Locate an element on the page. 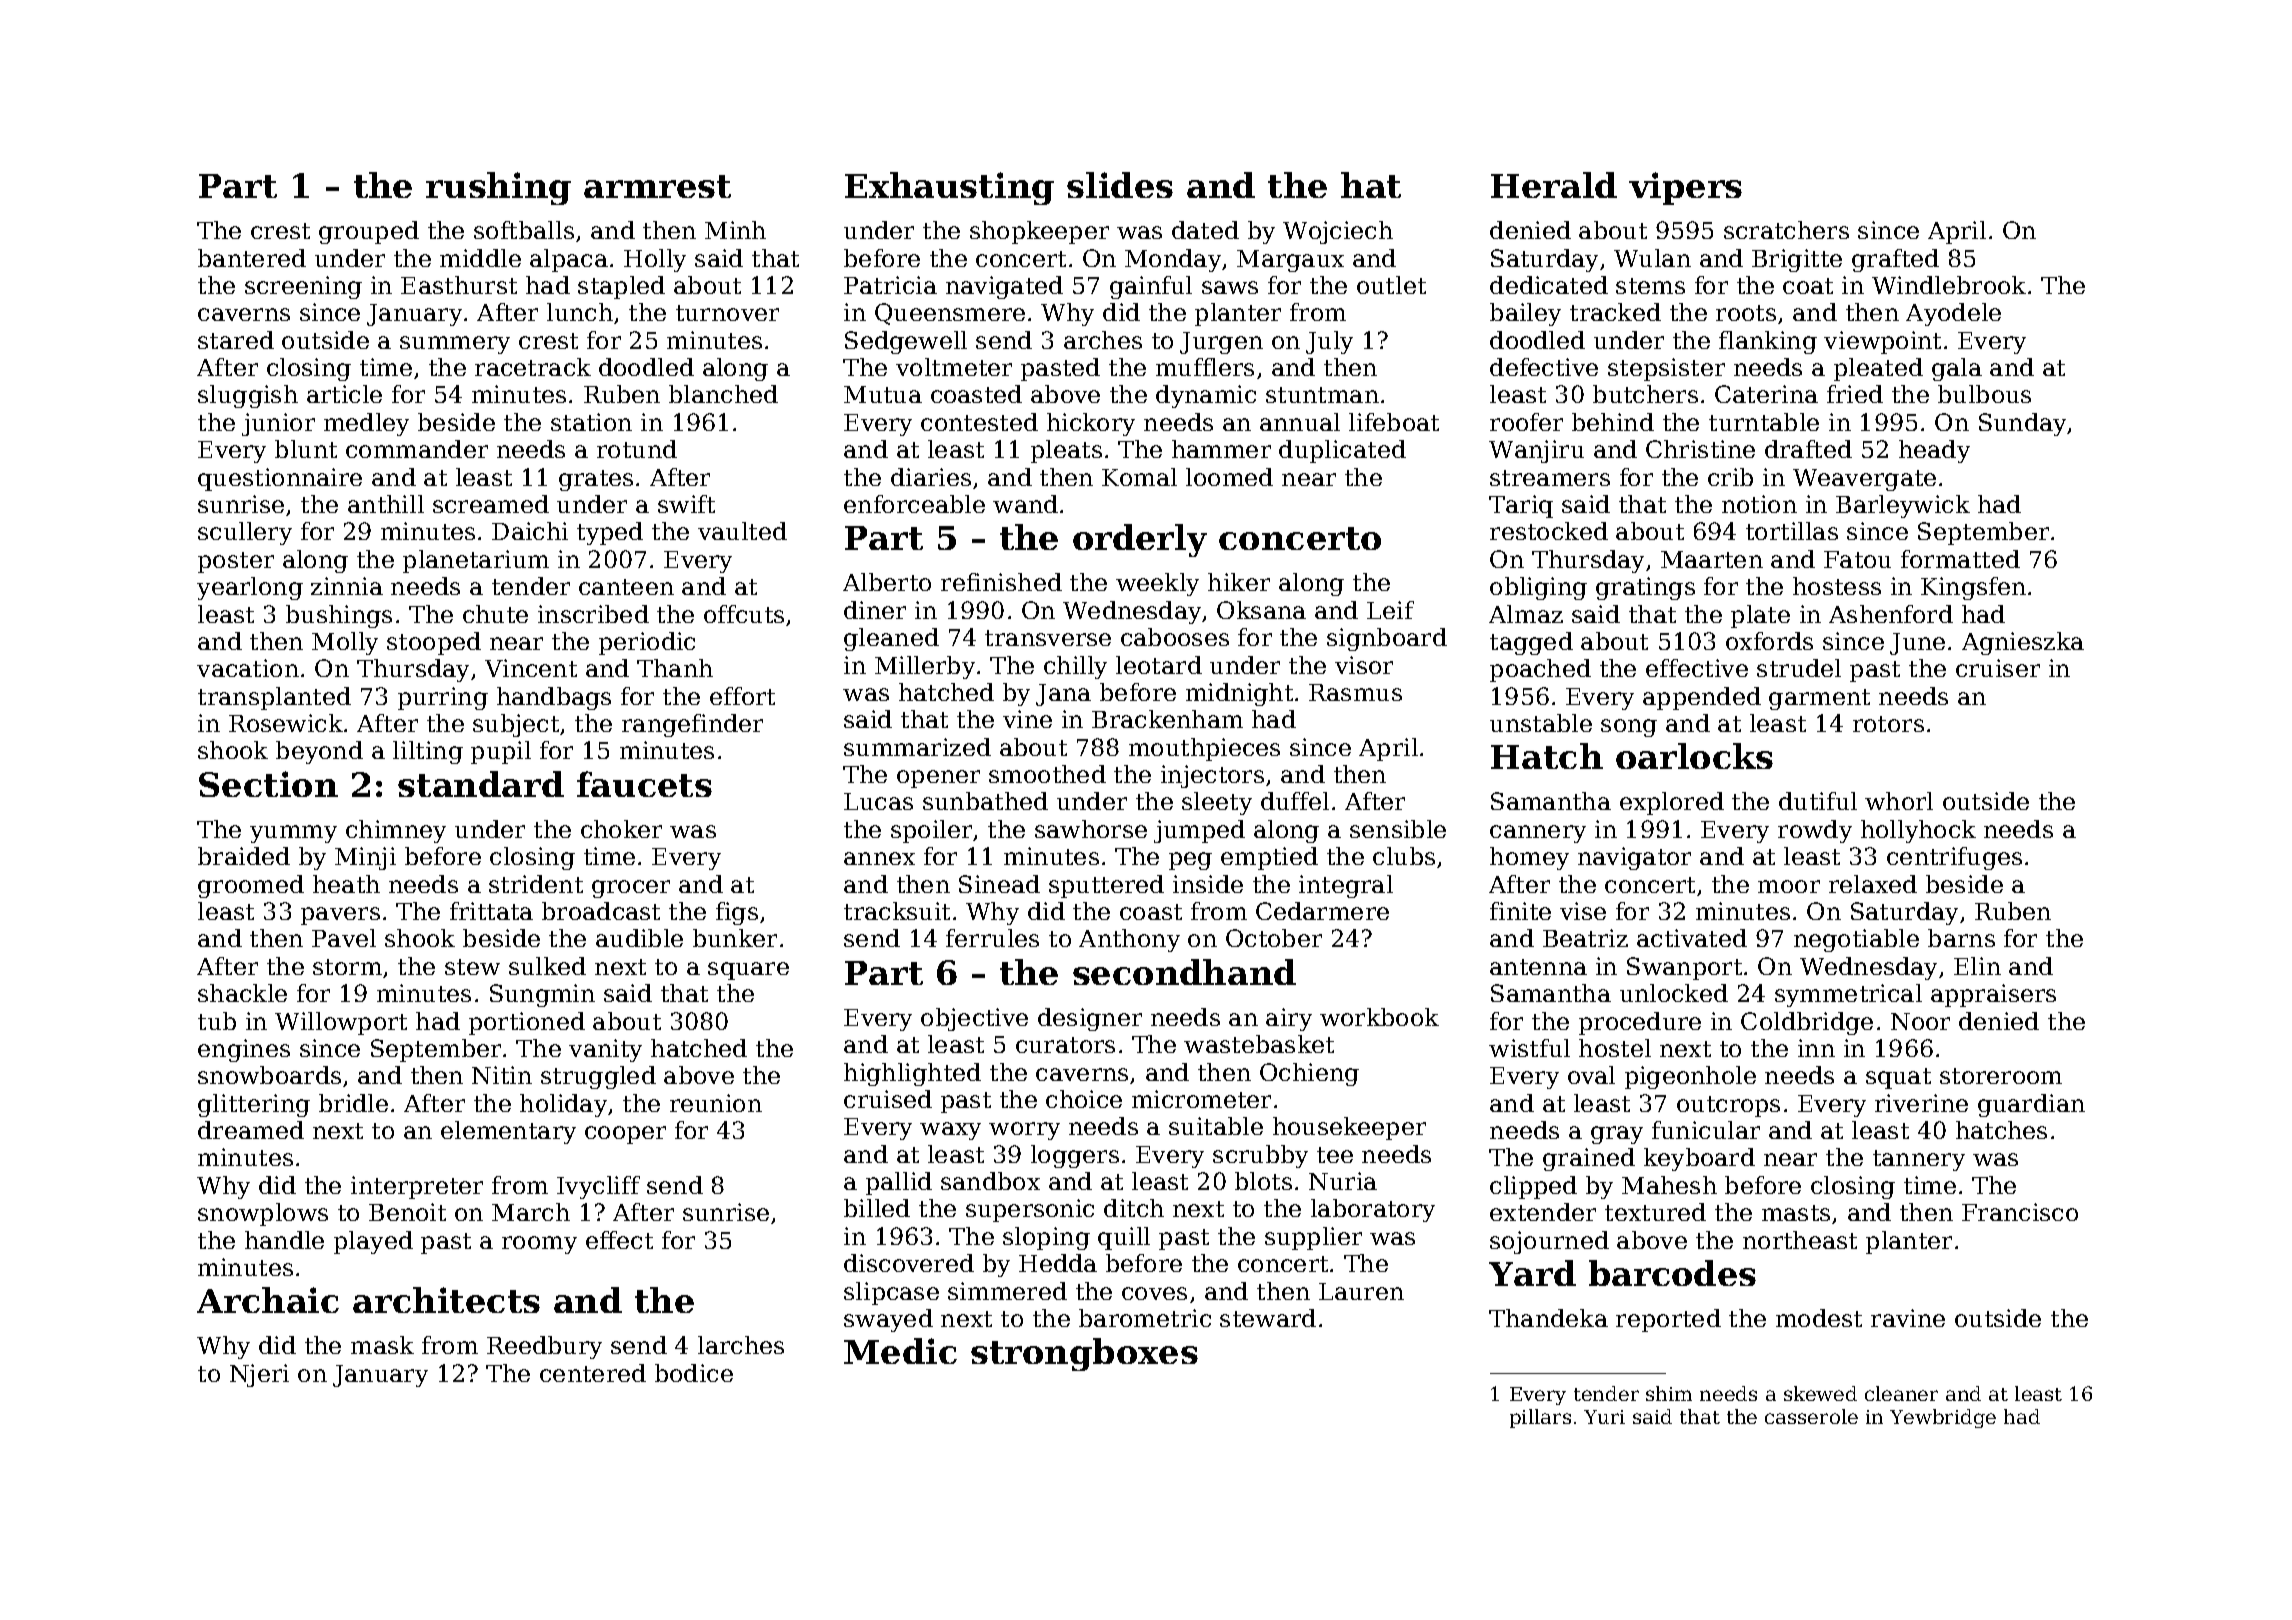  duplicated is located at coordinates (1342, 451).
